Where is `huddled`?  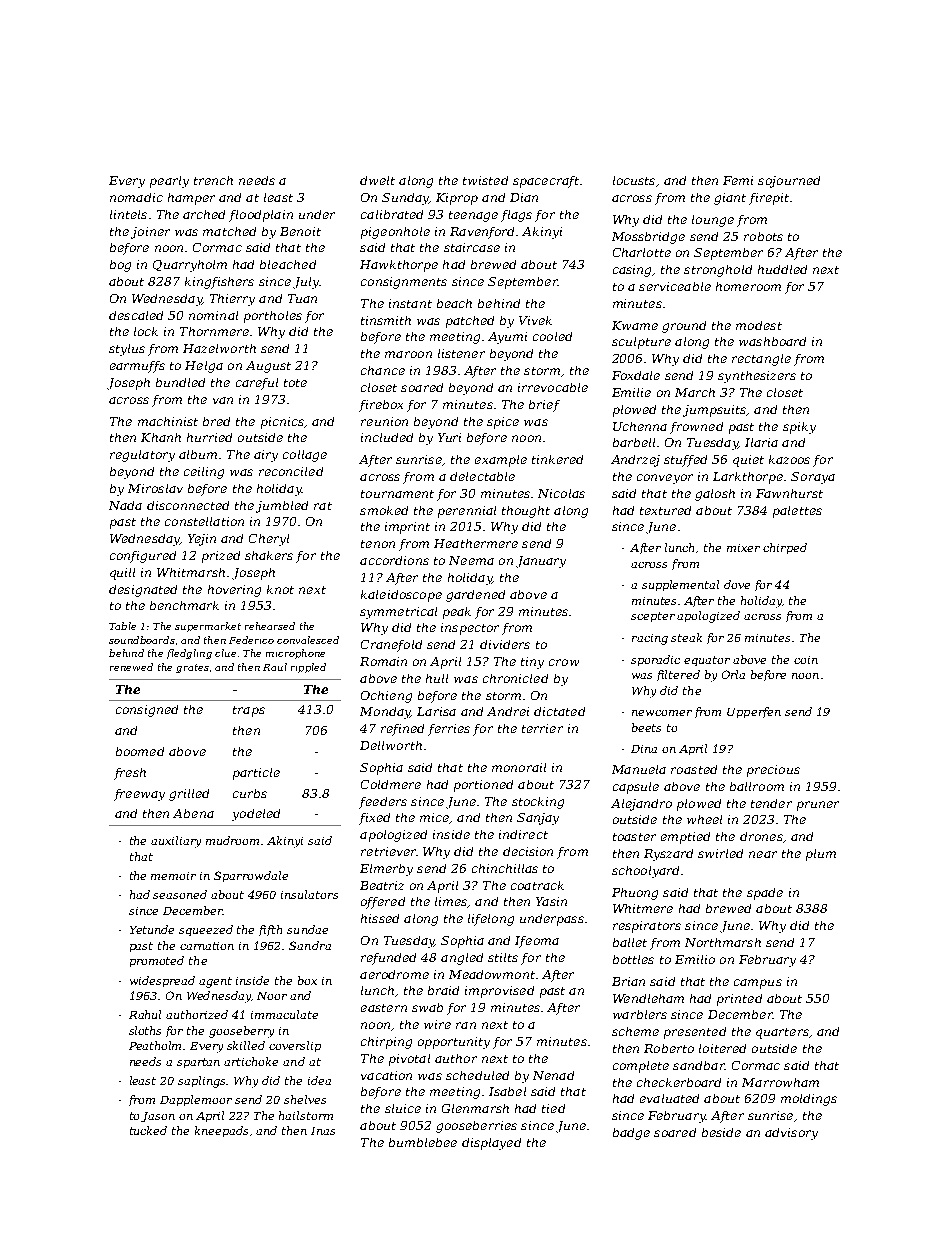
huddled is located at coordinates (782, 269).
